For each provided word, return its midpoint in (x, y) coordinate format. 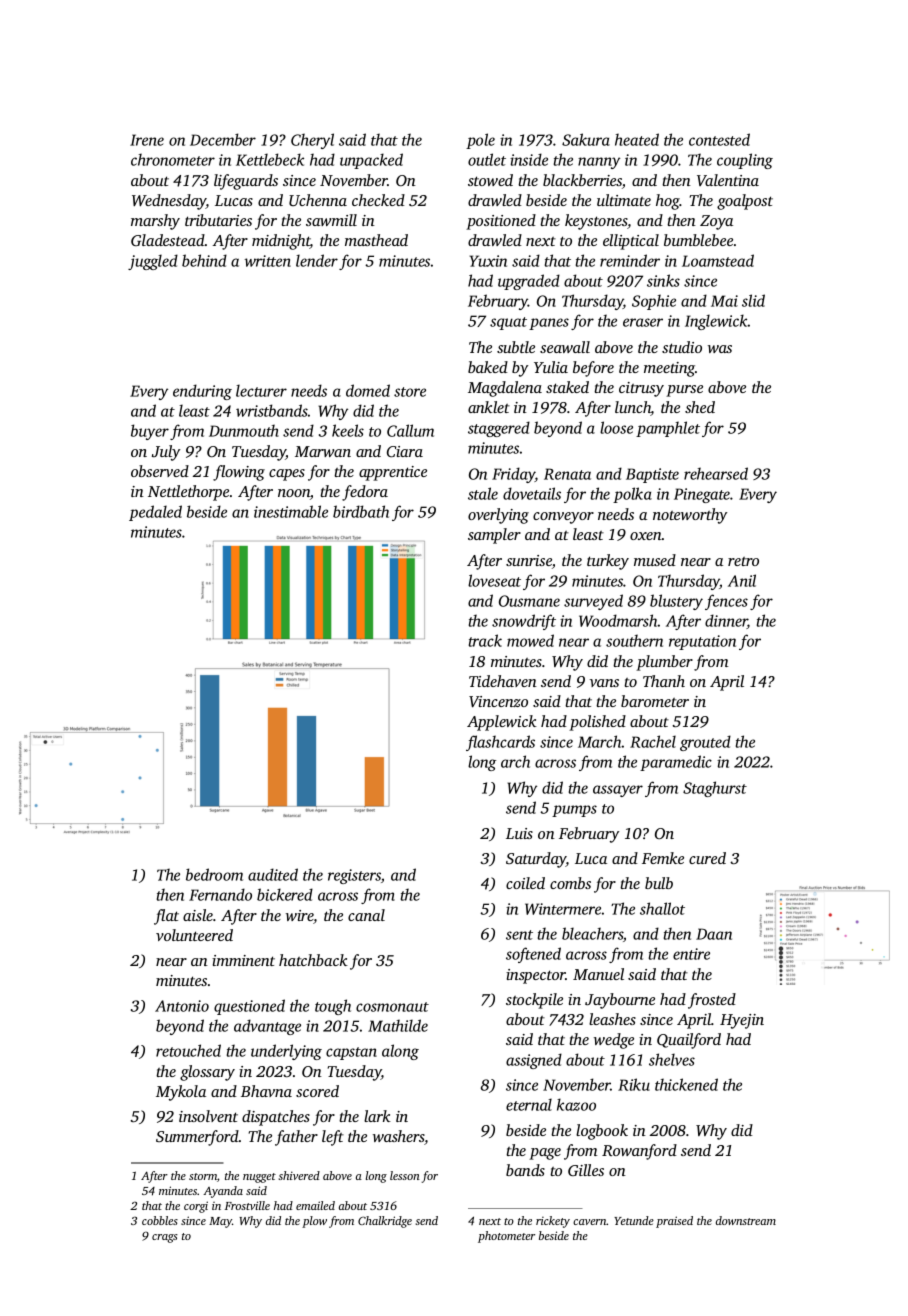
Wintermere (563, 909)
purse (684, 391)
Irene (147, 140)
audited (273, 874)
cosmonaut (392, 1007)
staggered (499, 429)
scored (317, 1091)
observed (160, 471)
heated (637, 139)
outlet (487, 159)
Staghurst (715, 789)
